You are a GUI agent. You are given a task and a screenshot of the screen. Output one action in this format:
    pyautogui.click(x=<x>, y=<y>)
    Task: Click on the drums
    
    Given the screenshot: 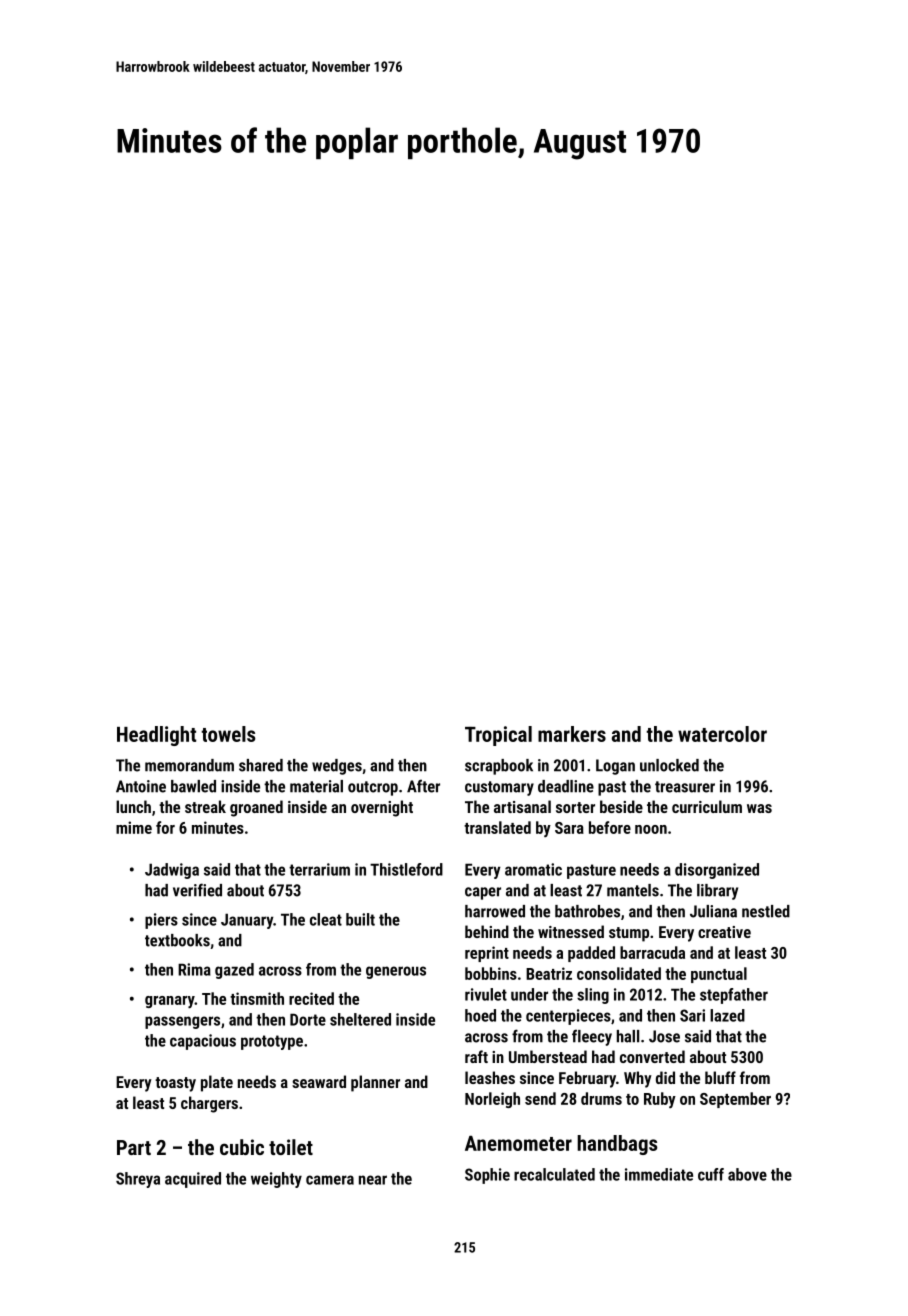 What is the action you would take?
    pyautogui.click(x=601, y=1098)
